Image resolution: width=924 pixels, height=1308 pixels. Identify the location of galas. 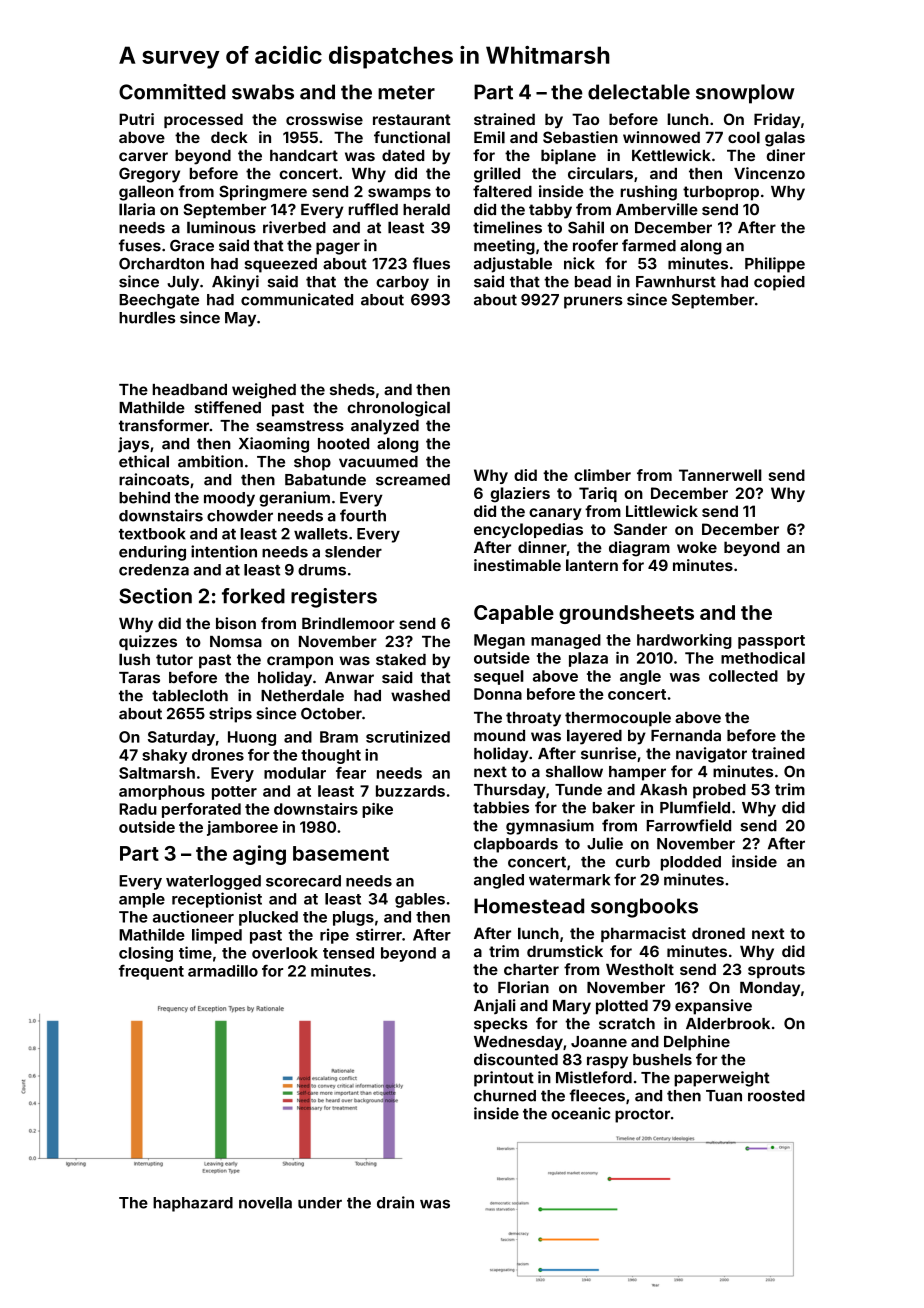
(785, 139).
